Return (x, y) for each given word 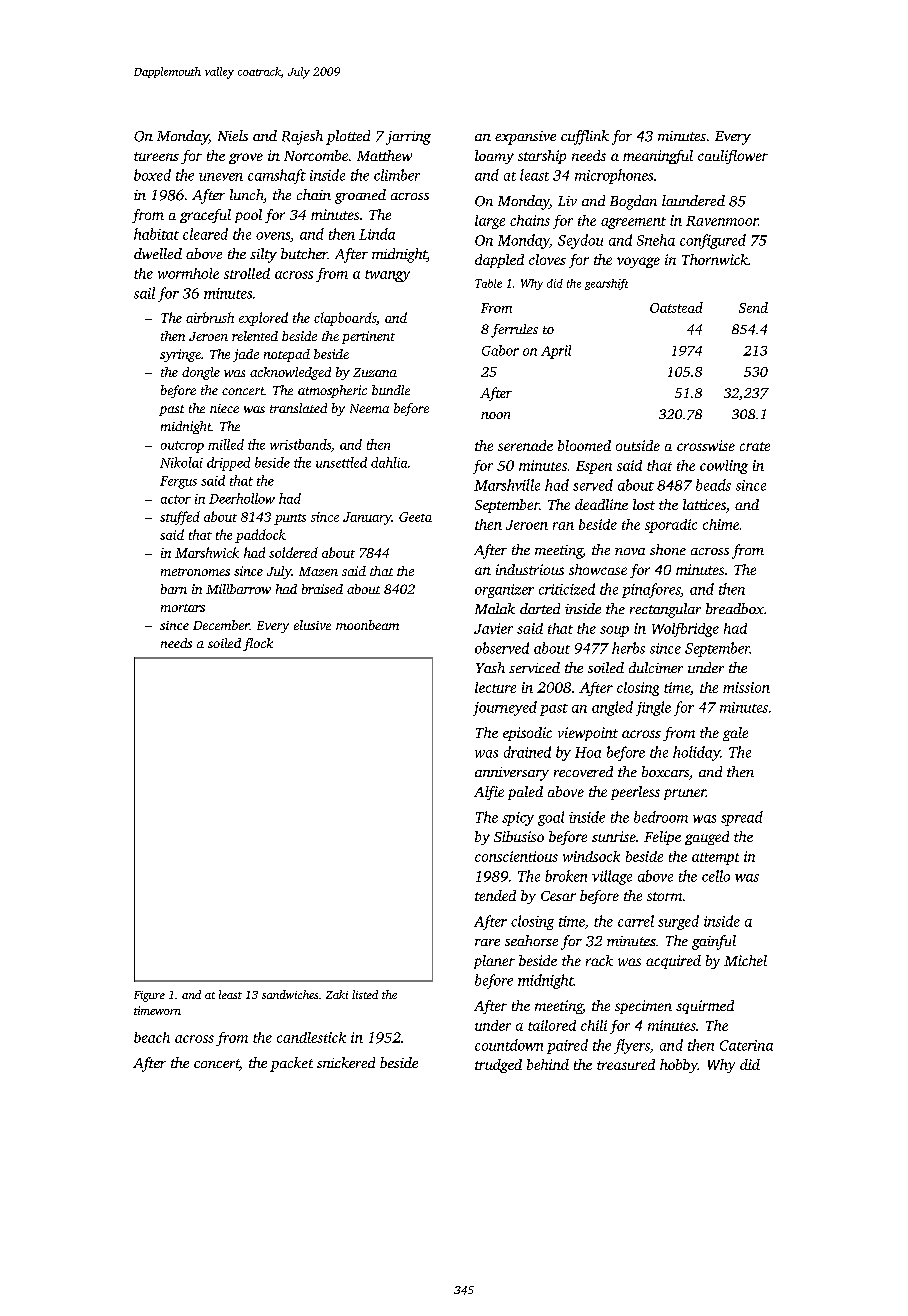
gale (735, 734)
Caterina (746, 1045)
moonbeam (367, 625)
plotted (348, 137)
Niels (233, 135)
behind (548, 1064)
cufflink (585, 137)
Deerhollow (242, 498)
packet (291, 1064)
